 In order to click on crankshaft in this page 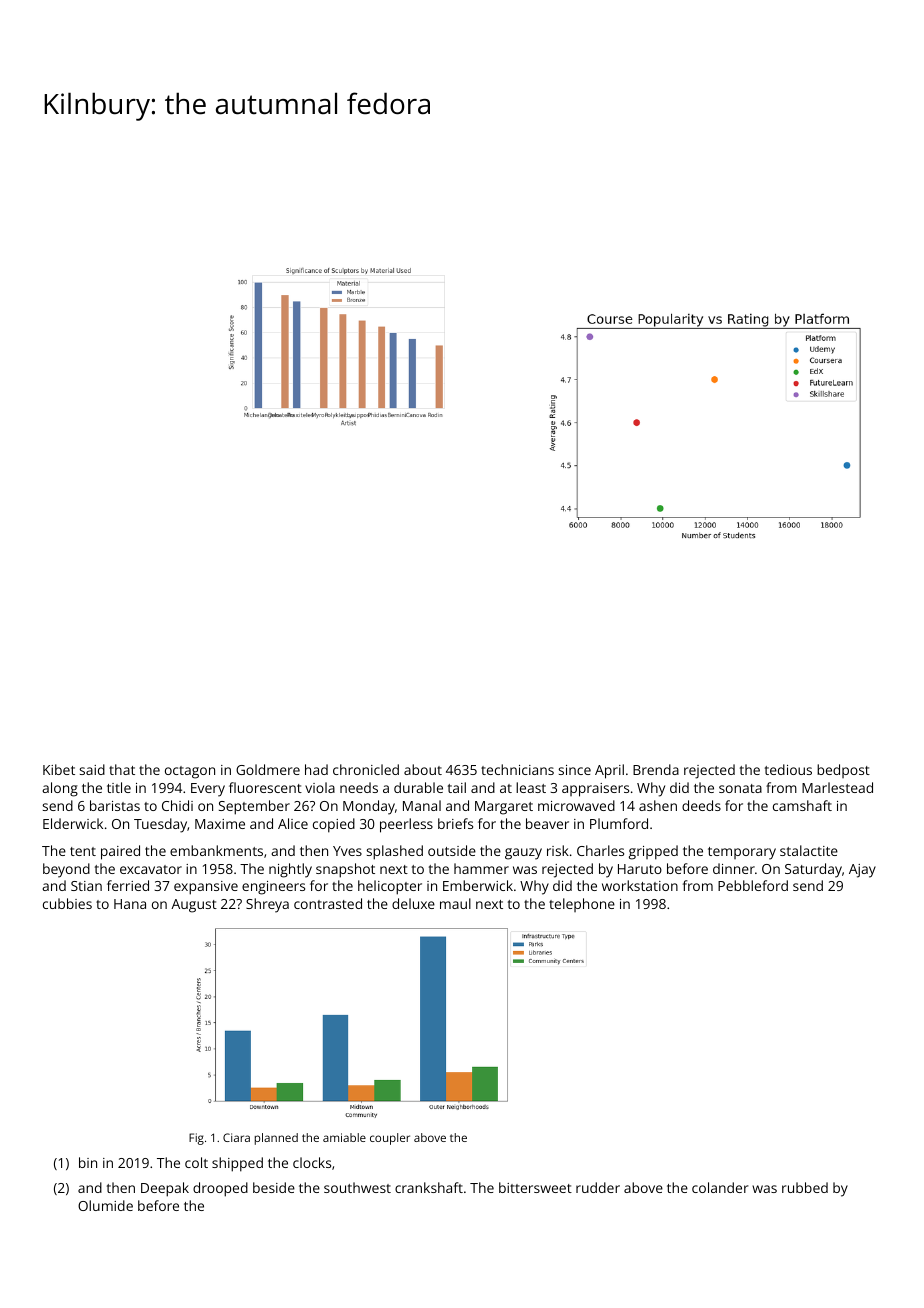, I will do `click(429, 1187)`.
